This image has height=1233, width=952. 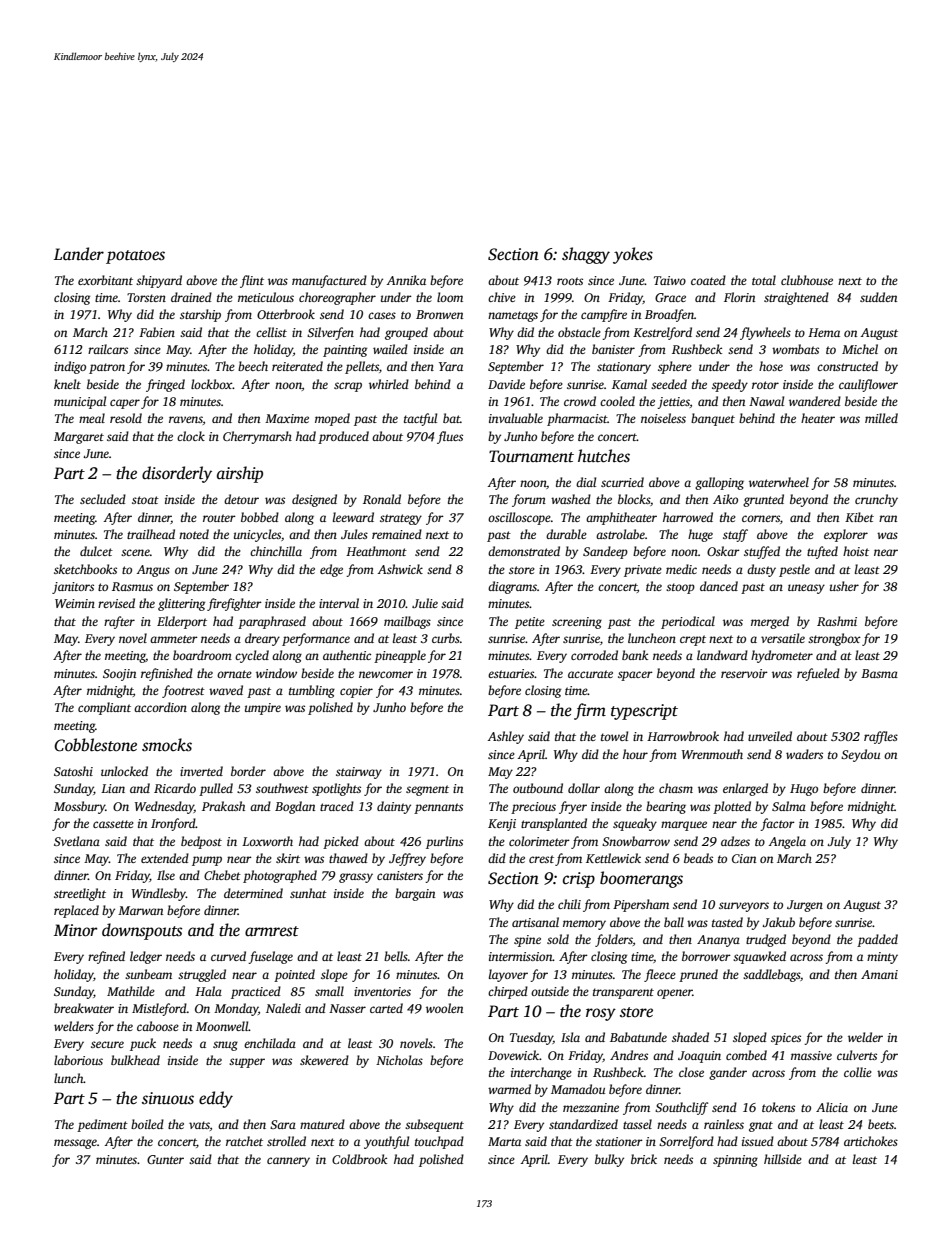 I want to click on chili, so click(x=569, y=904).
